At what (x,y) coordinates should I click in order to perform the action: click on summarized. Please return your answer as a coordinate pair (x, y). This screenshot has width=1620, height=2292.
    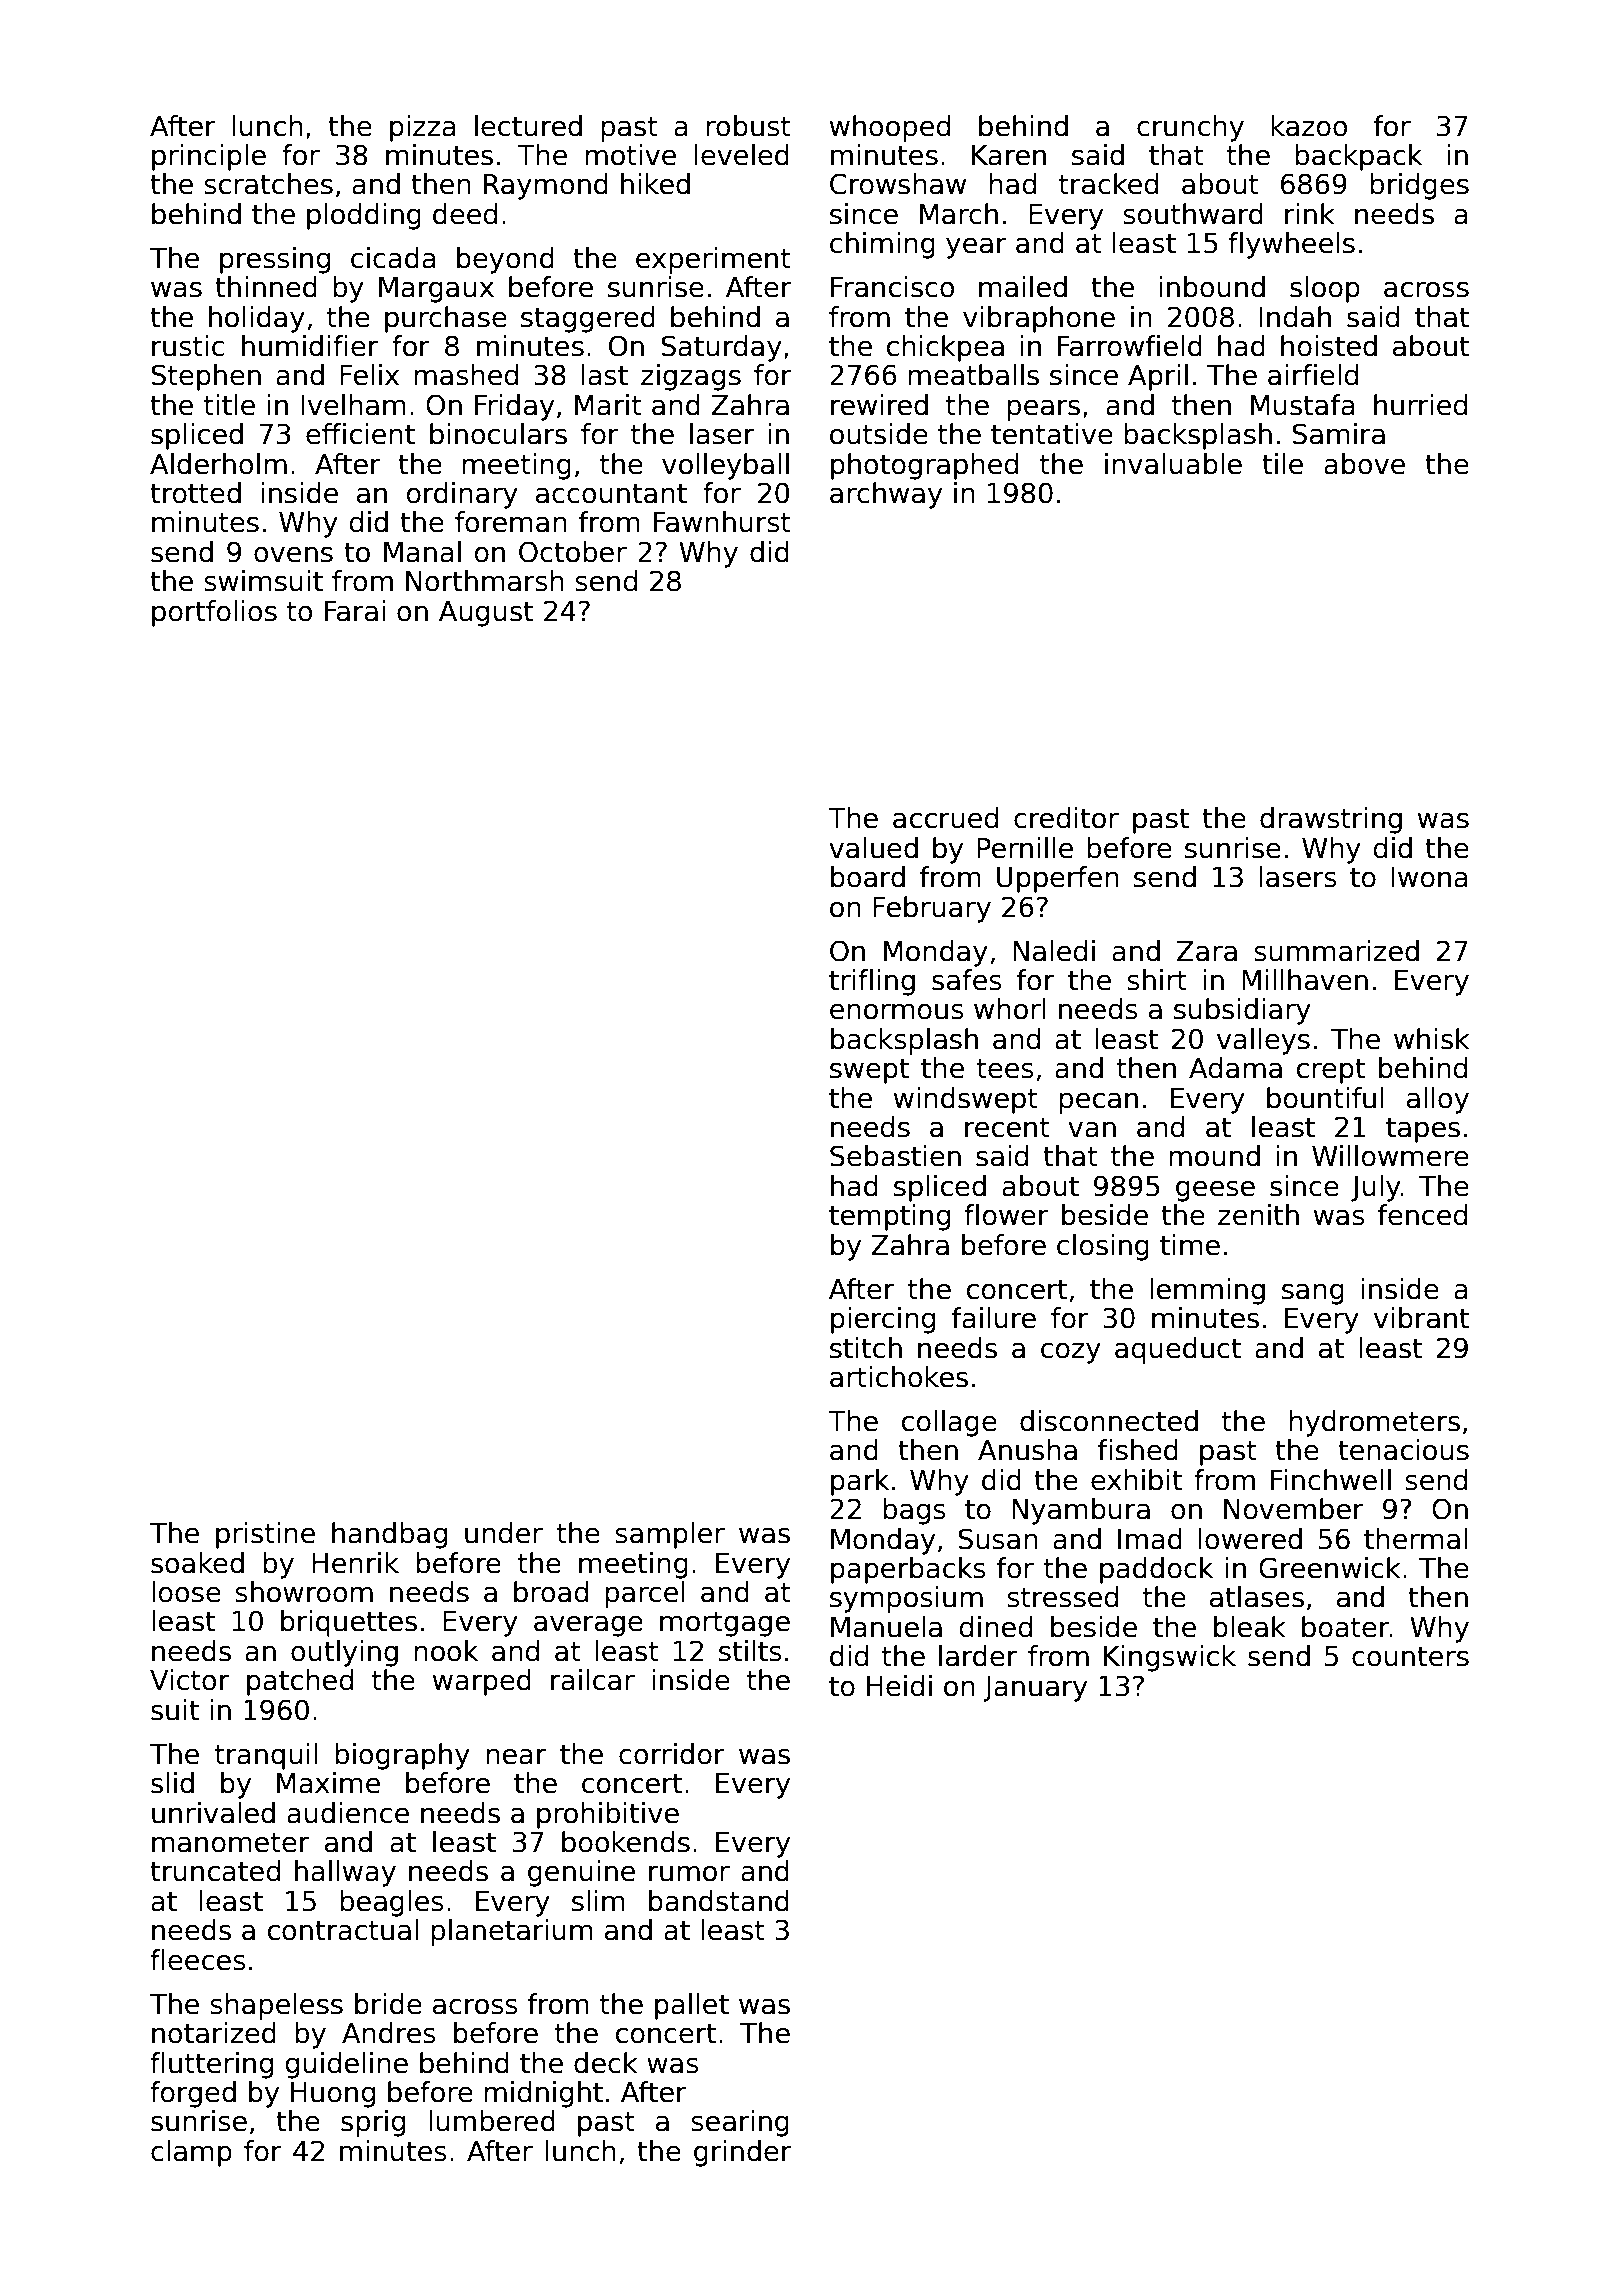
    Looking at the image, I should click on (1336, 951).
